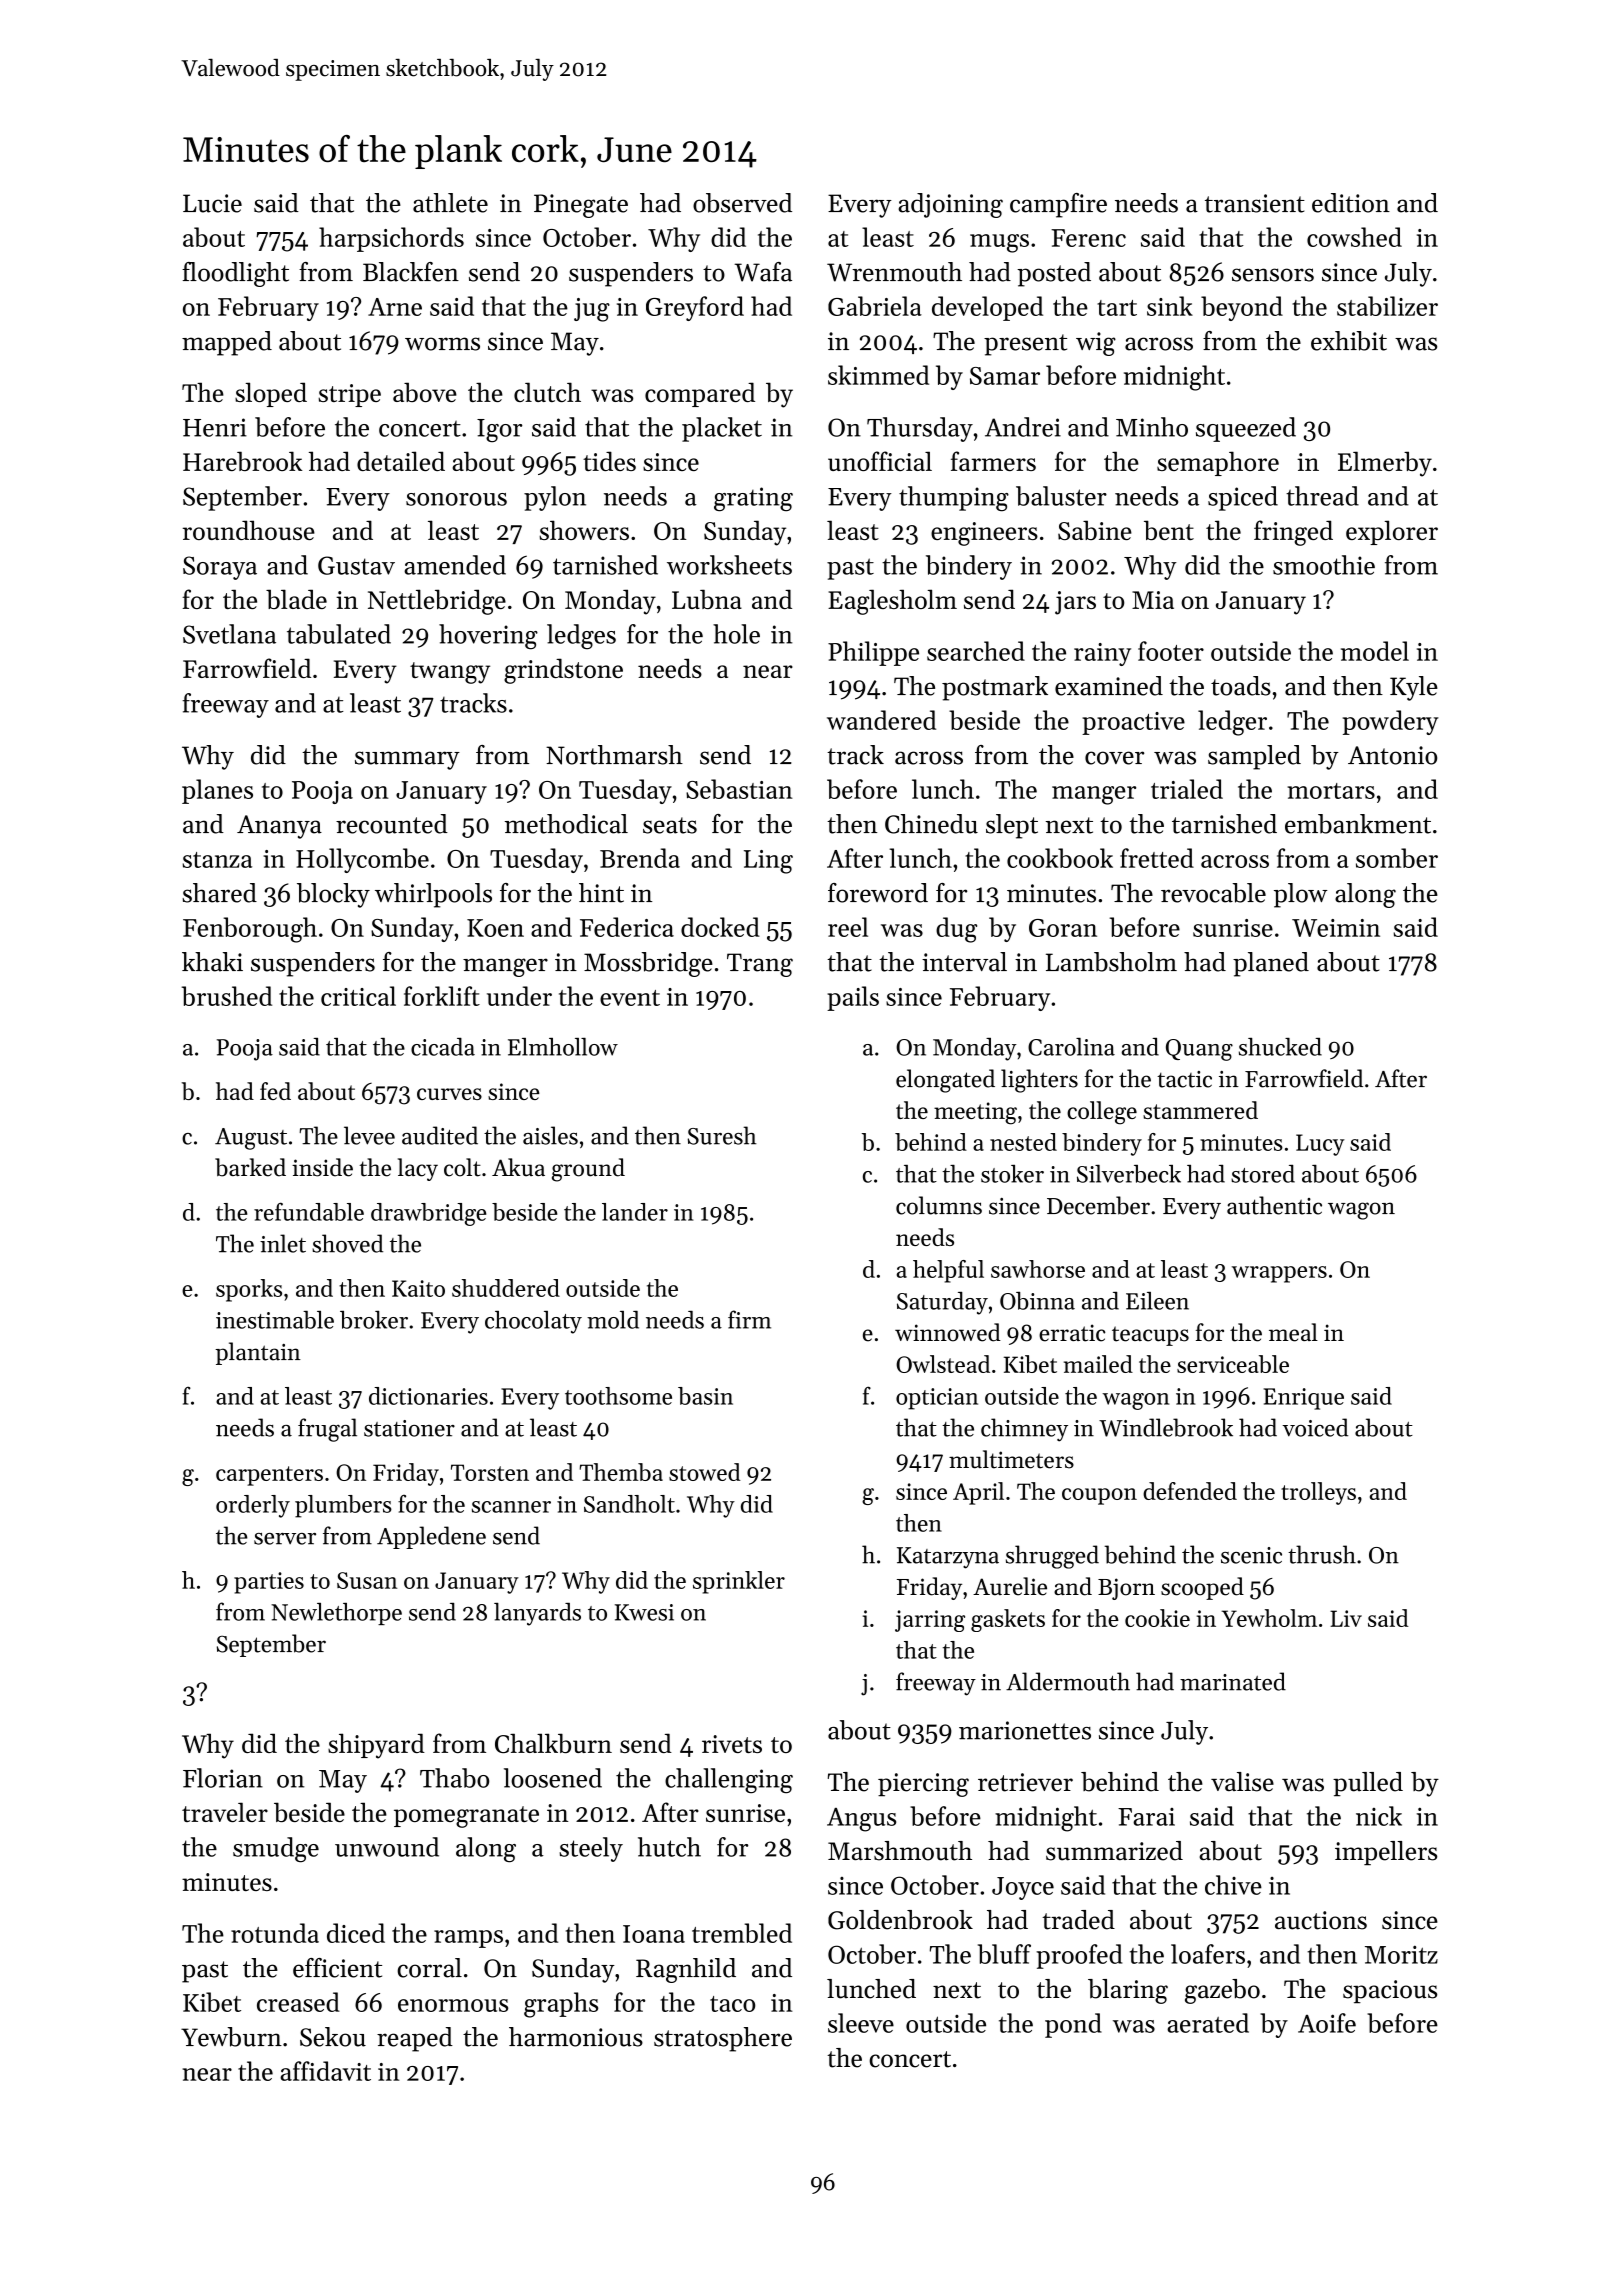  What do you see at coordinates (930, 1621) in the screenshot?
I see `jarring` at bounding box center [930, 1621].
